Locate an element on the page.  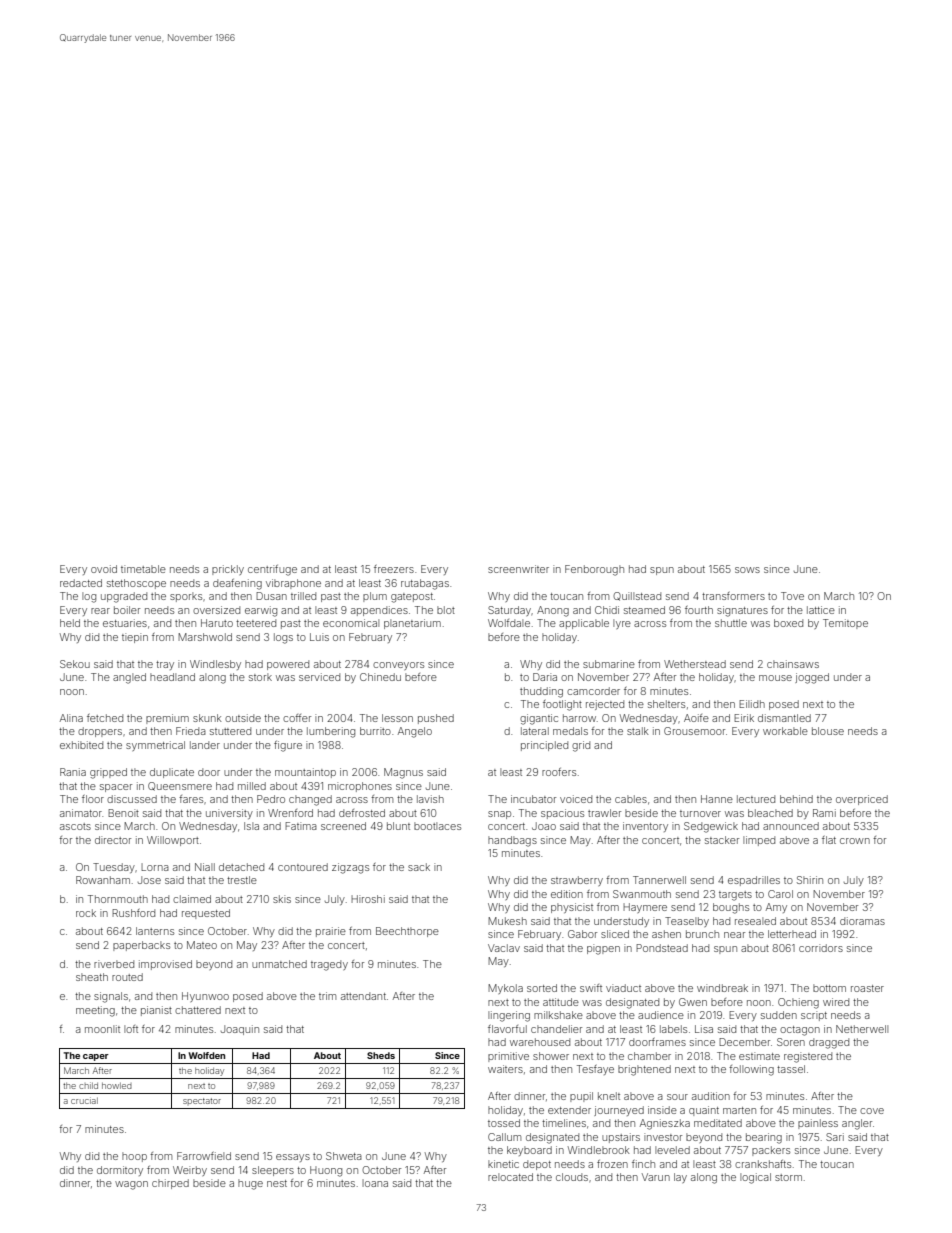
meeting is located at coordinates (95, 1011).
